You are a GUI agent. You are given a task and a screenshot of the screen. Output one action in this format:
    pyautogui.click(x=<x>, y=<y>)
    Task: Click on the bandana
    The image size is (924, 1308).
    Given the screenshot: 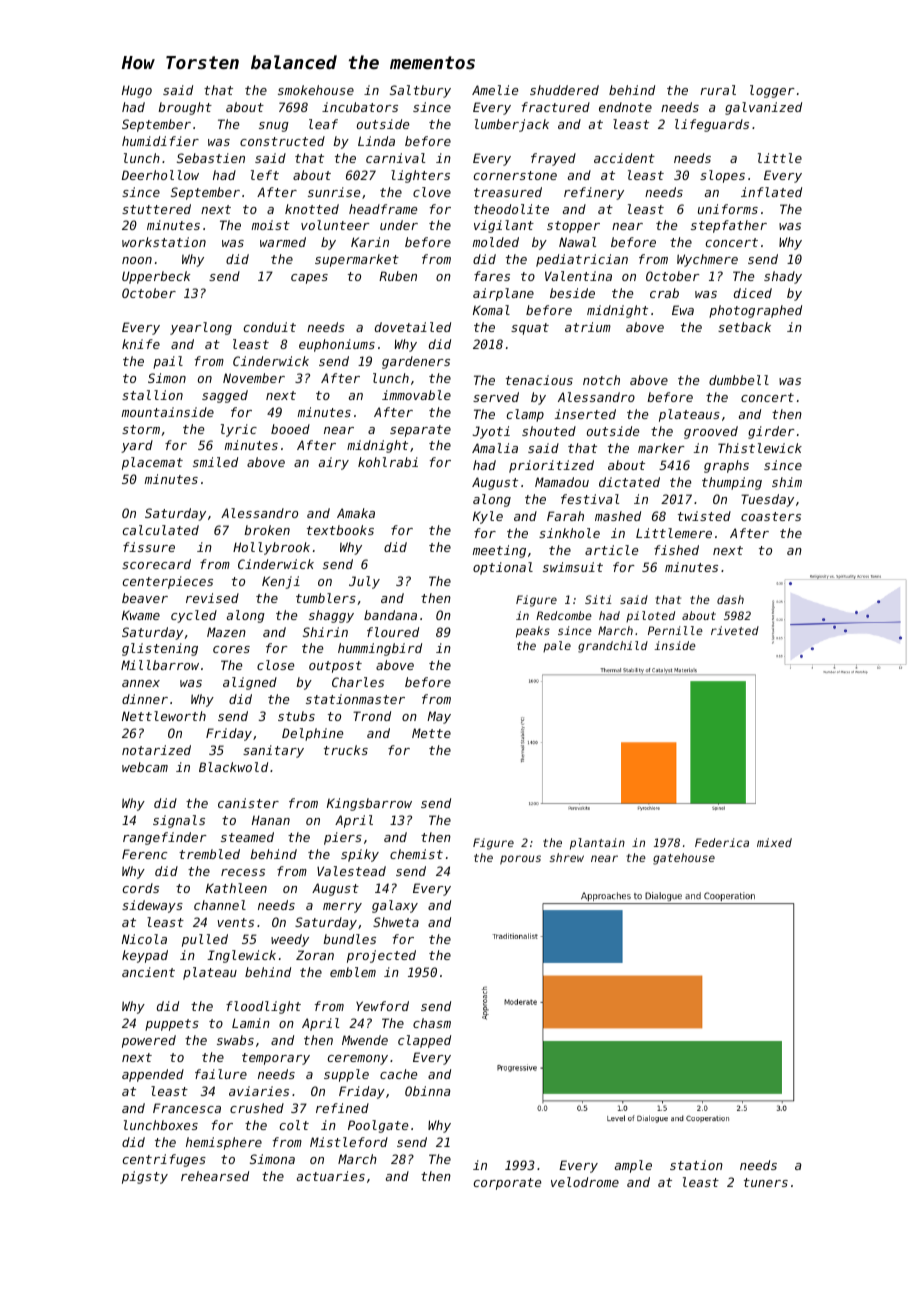 What is the action you would take?
    pyautogui.click(x=390, y=615)
